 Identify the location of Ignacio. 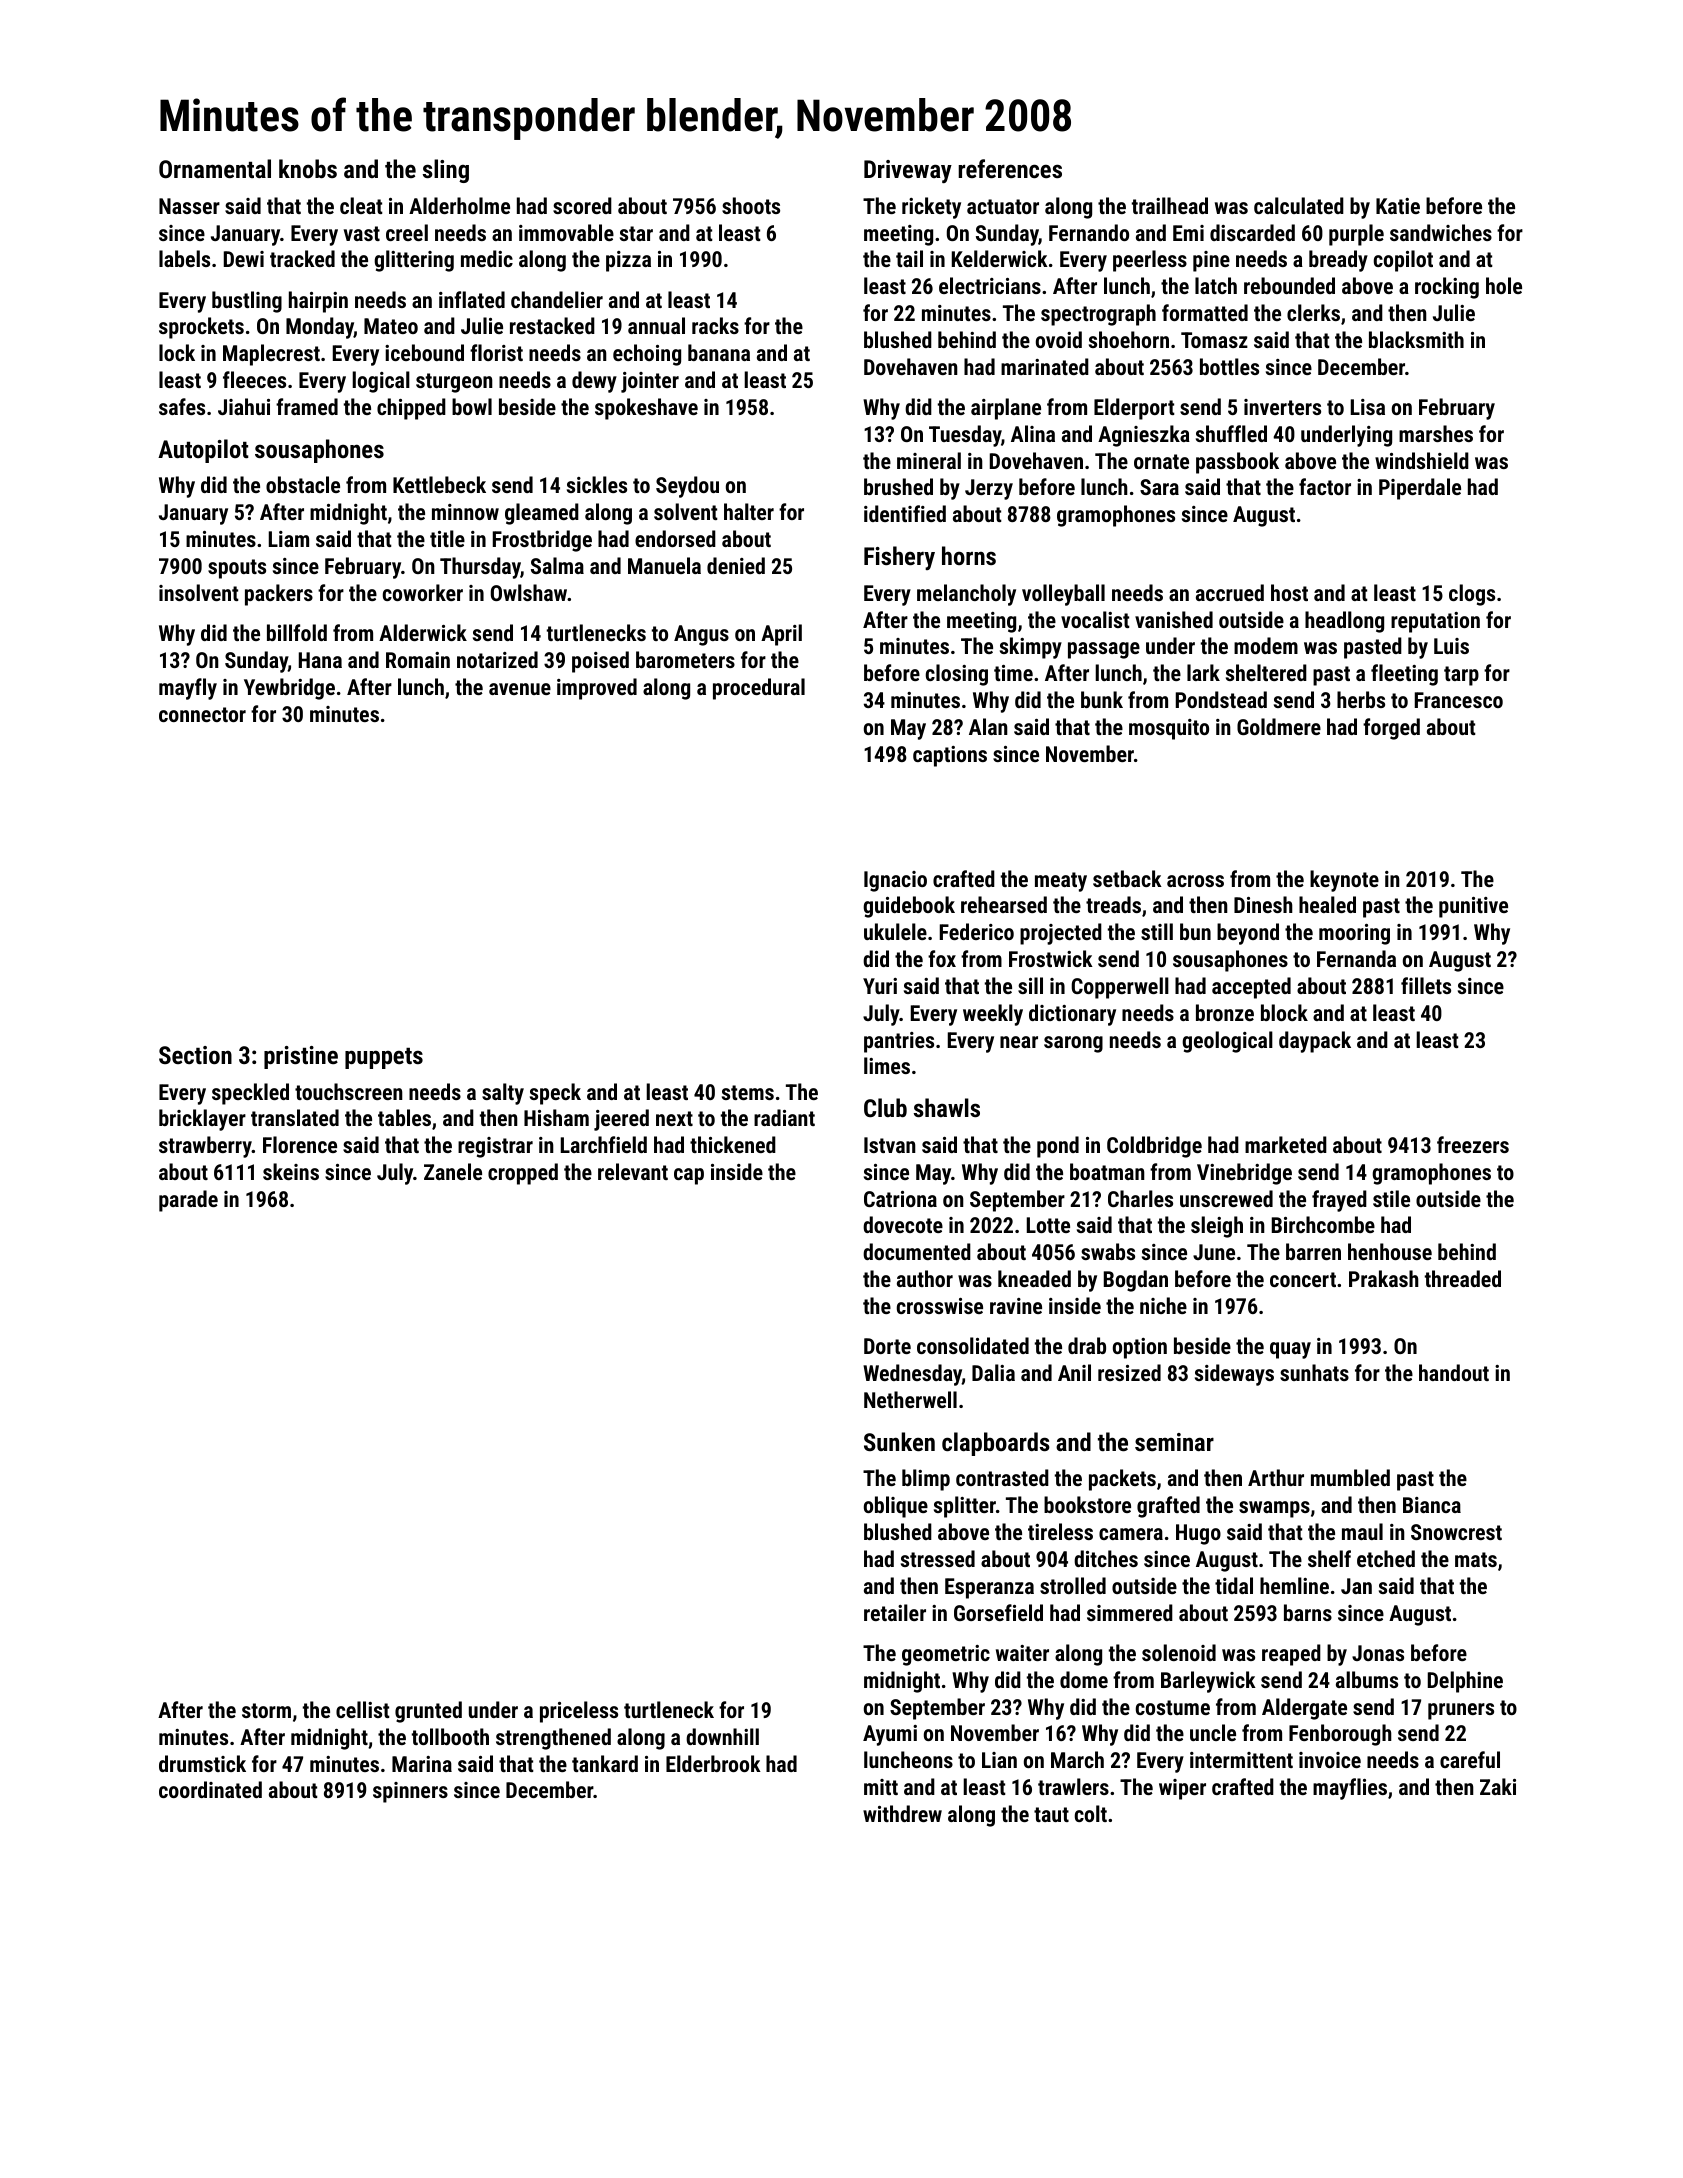
(895, 881).
